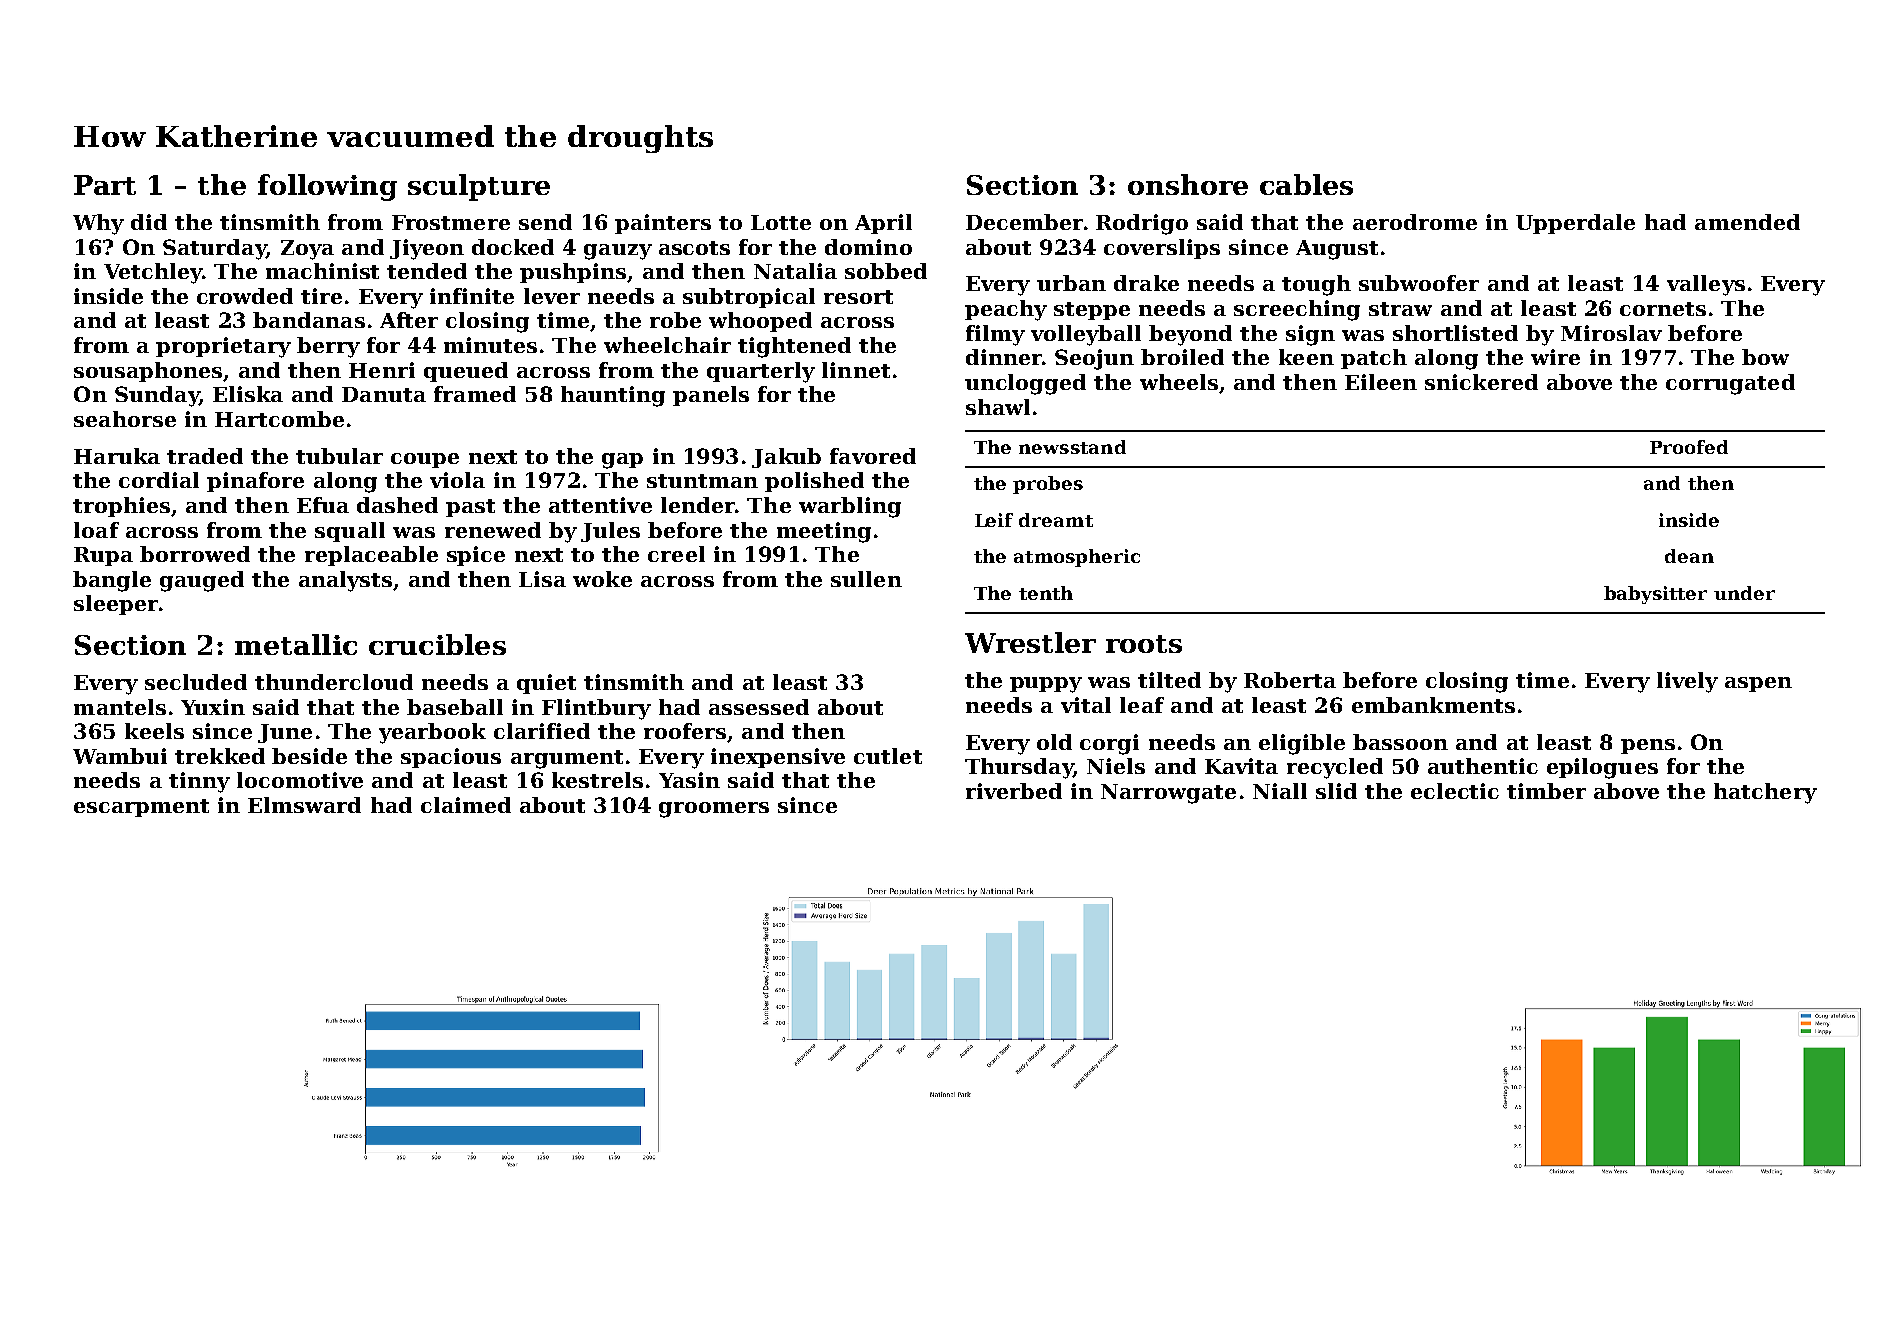 The width and height of the page is (1898, 1342). I want to click on onshore, so click(1188, 184).
